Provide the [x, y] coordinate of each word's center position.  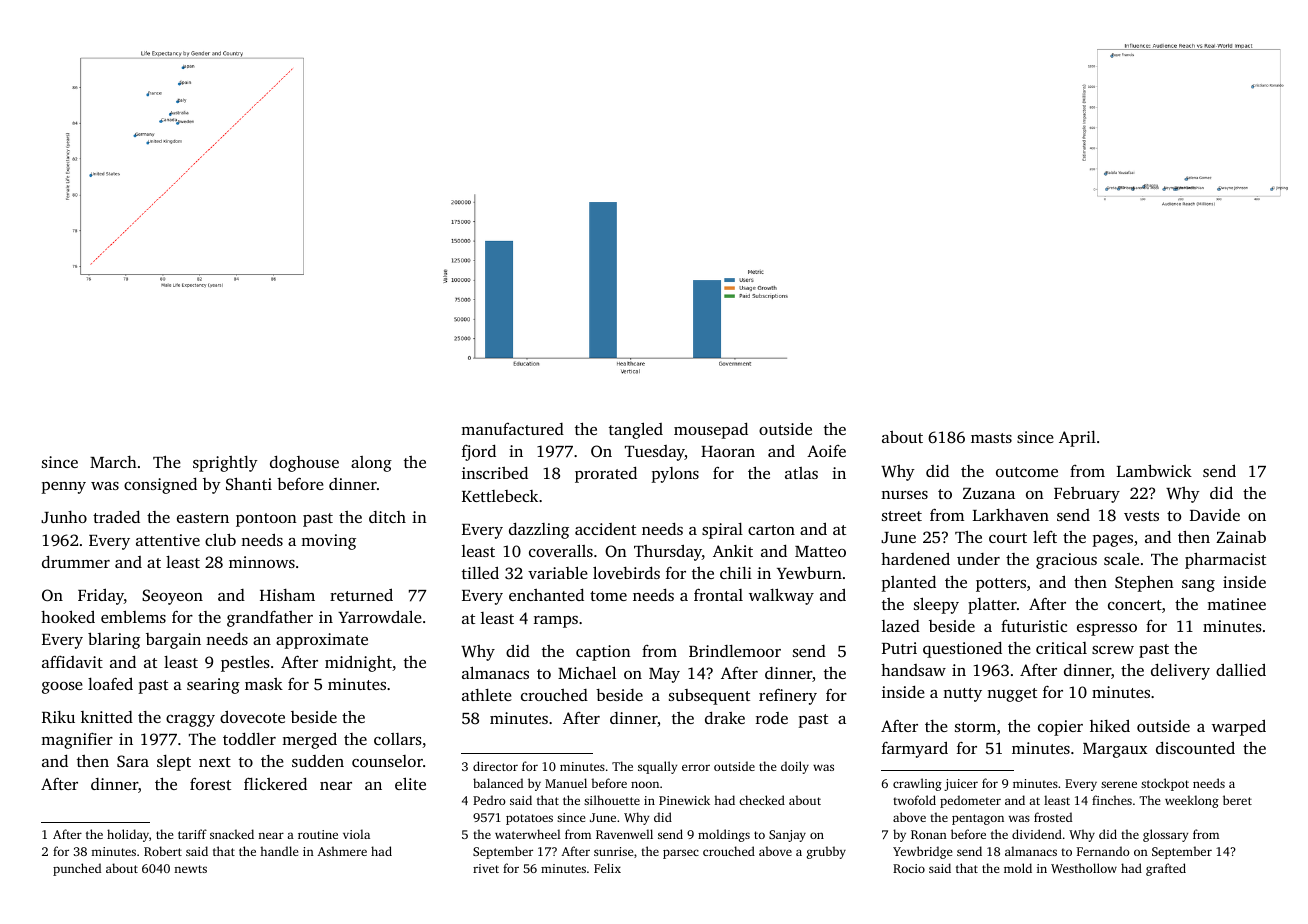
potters [1001, 585]
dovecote [252, 716]
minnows [262, 562]
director [495, 766]
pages [1112, 541]
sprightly [225, 464]
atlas [801, 473]
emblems [133, 616]
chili [736, 573]
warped [1239, 727]
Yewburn [809, 572]
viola [356, 834]
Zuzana [989, 493]
